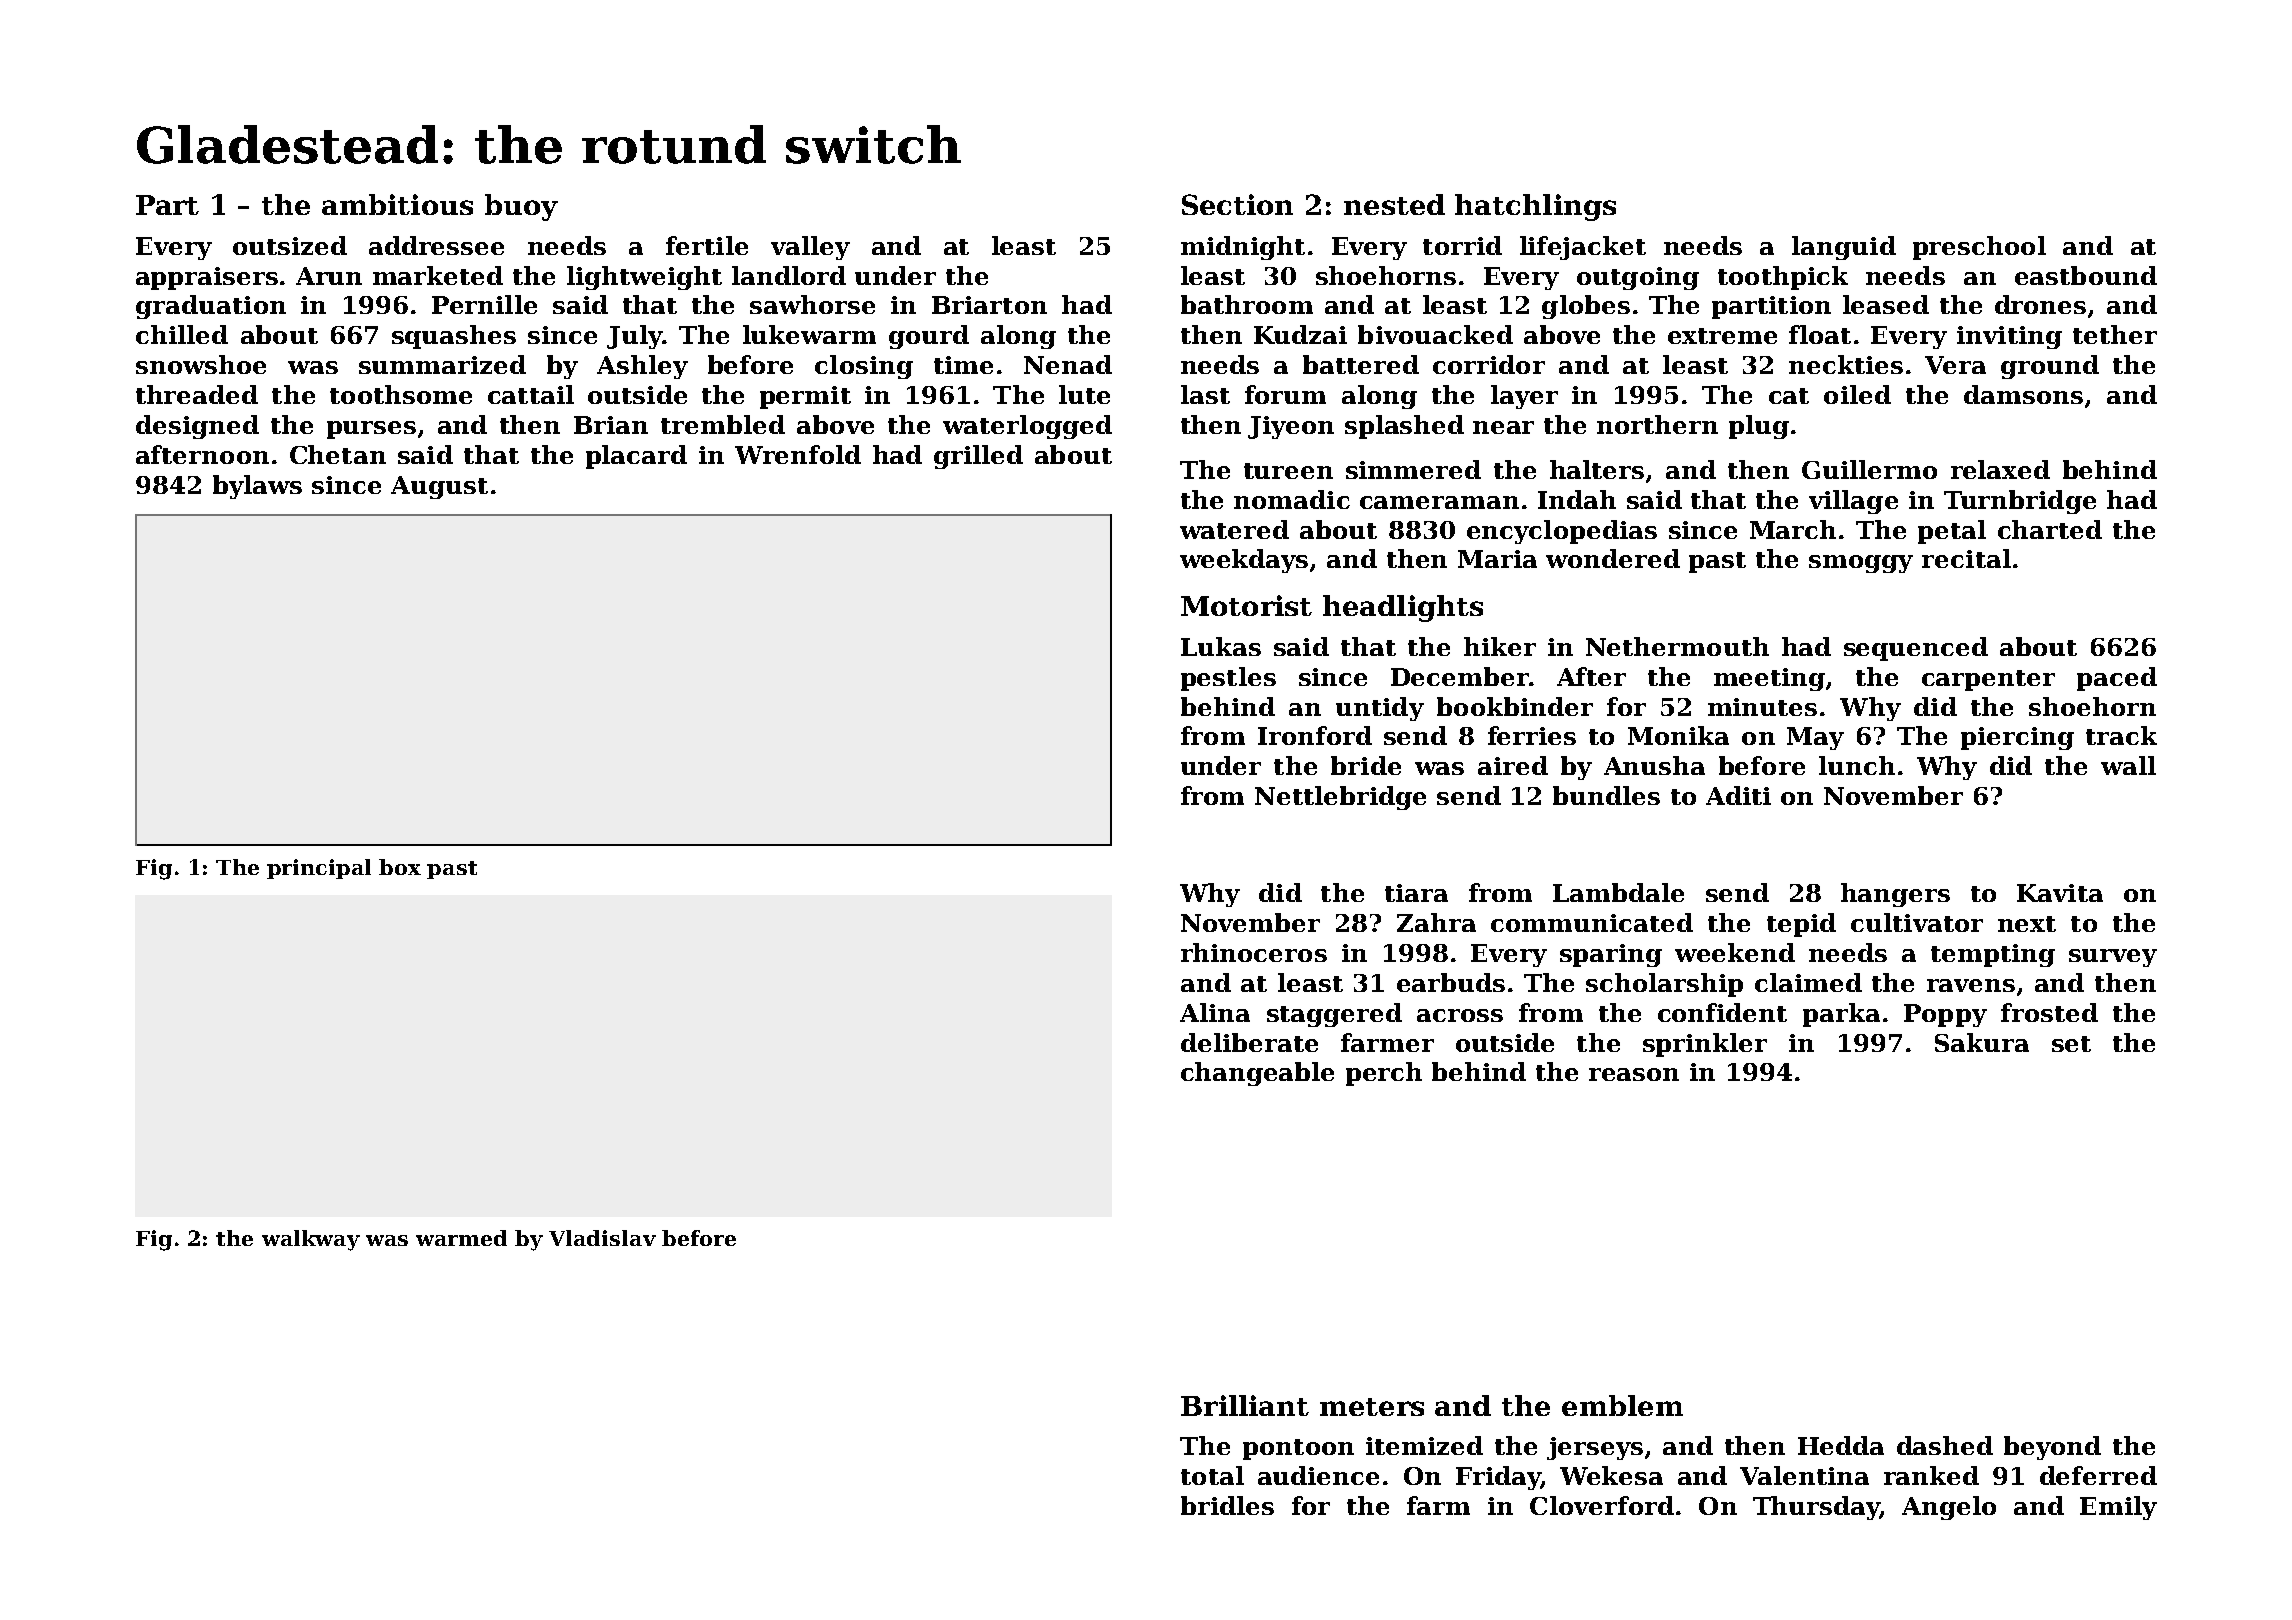 The image size is (2292, 1620). Describe the element at coordinates (319, 869) in the screenshot. I see `principal` at that location.
